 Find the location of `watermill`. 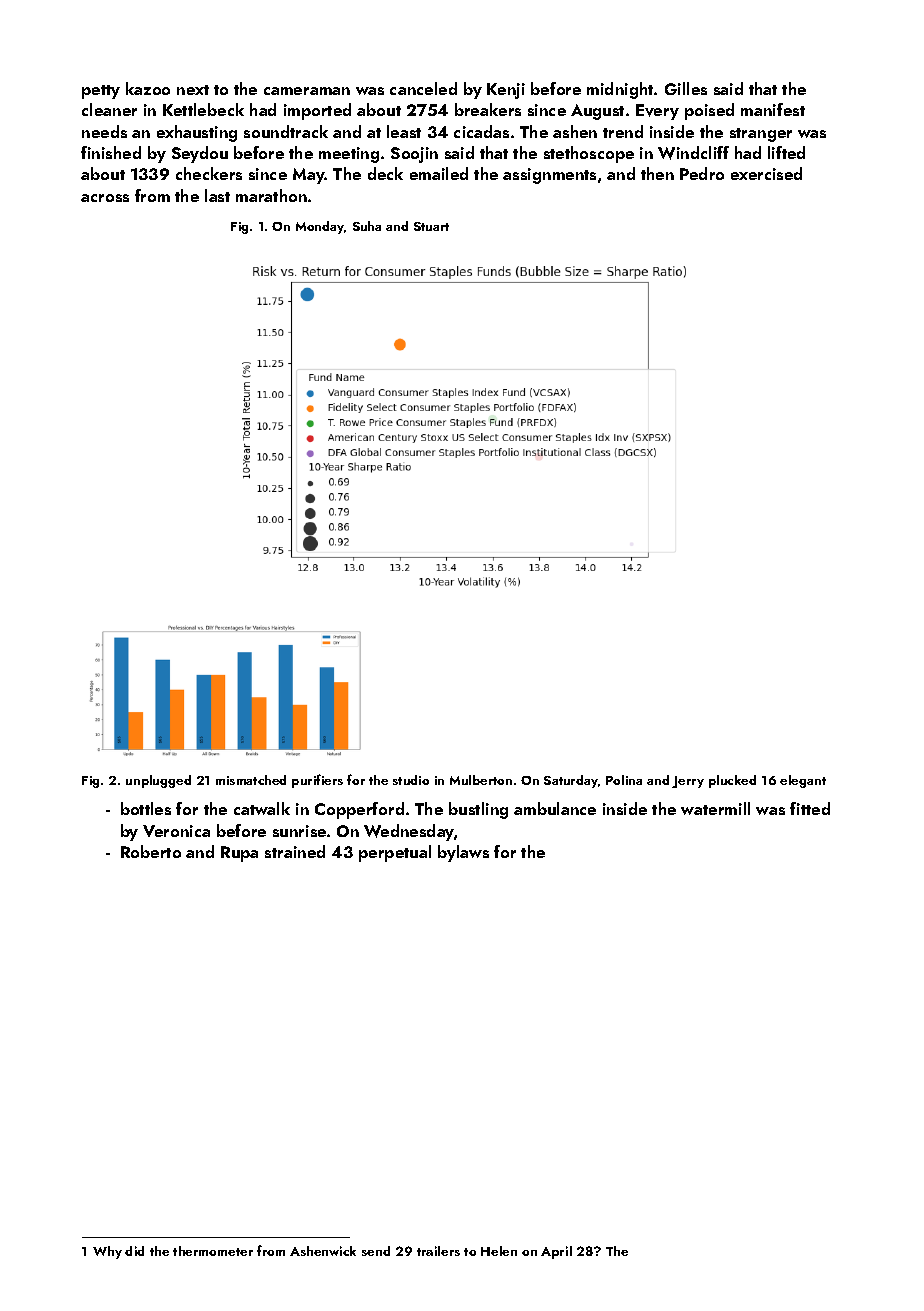

watermill is located at coordinates (715, 808).
